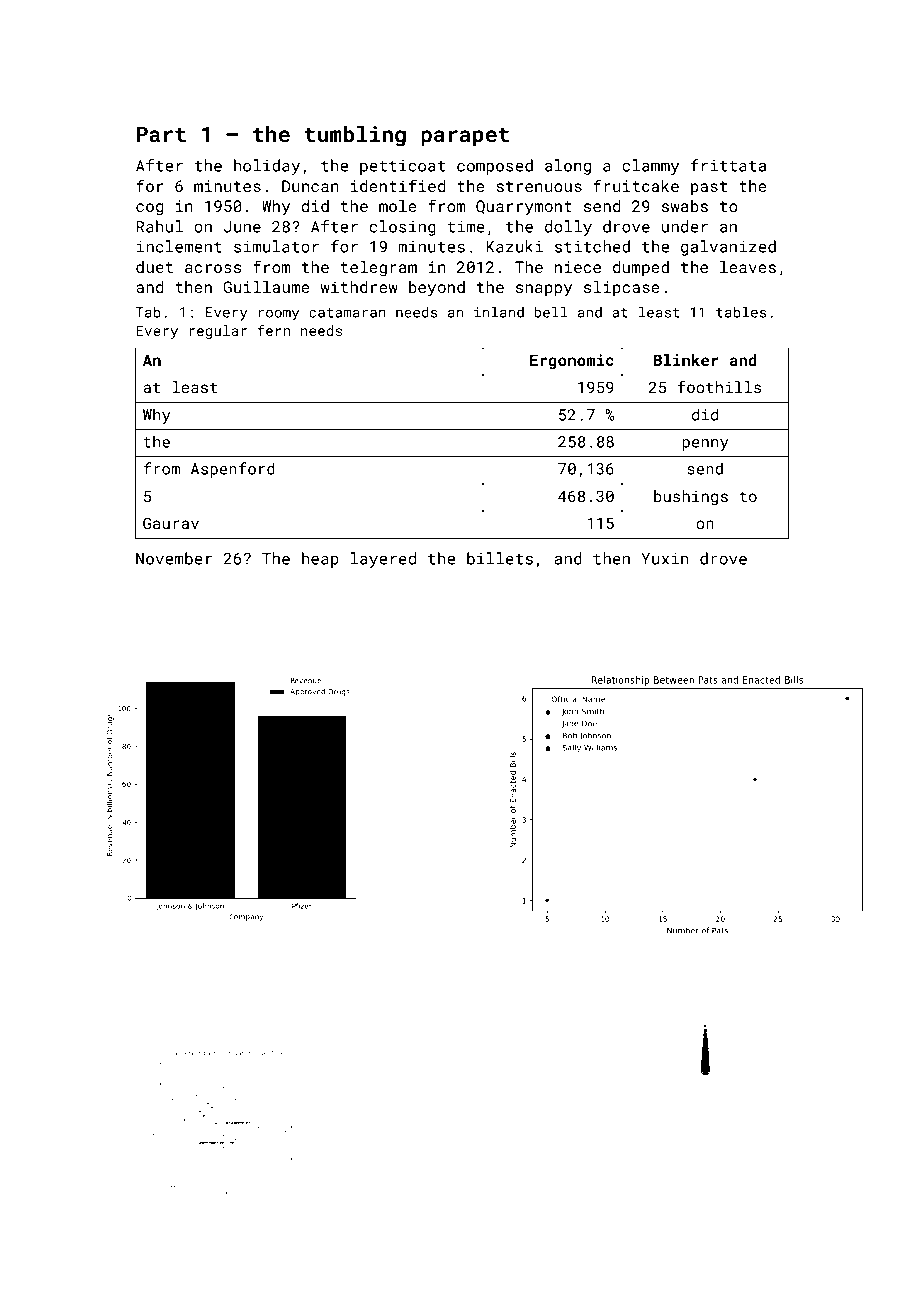 The image size is (924, 1314). What do you see at coordinates (544, 290) in the screenshot?
I see `snappy` at bounding box center [544, 290].
